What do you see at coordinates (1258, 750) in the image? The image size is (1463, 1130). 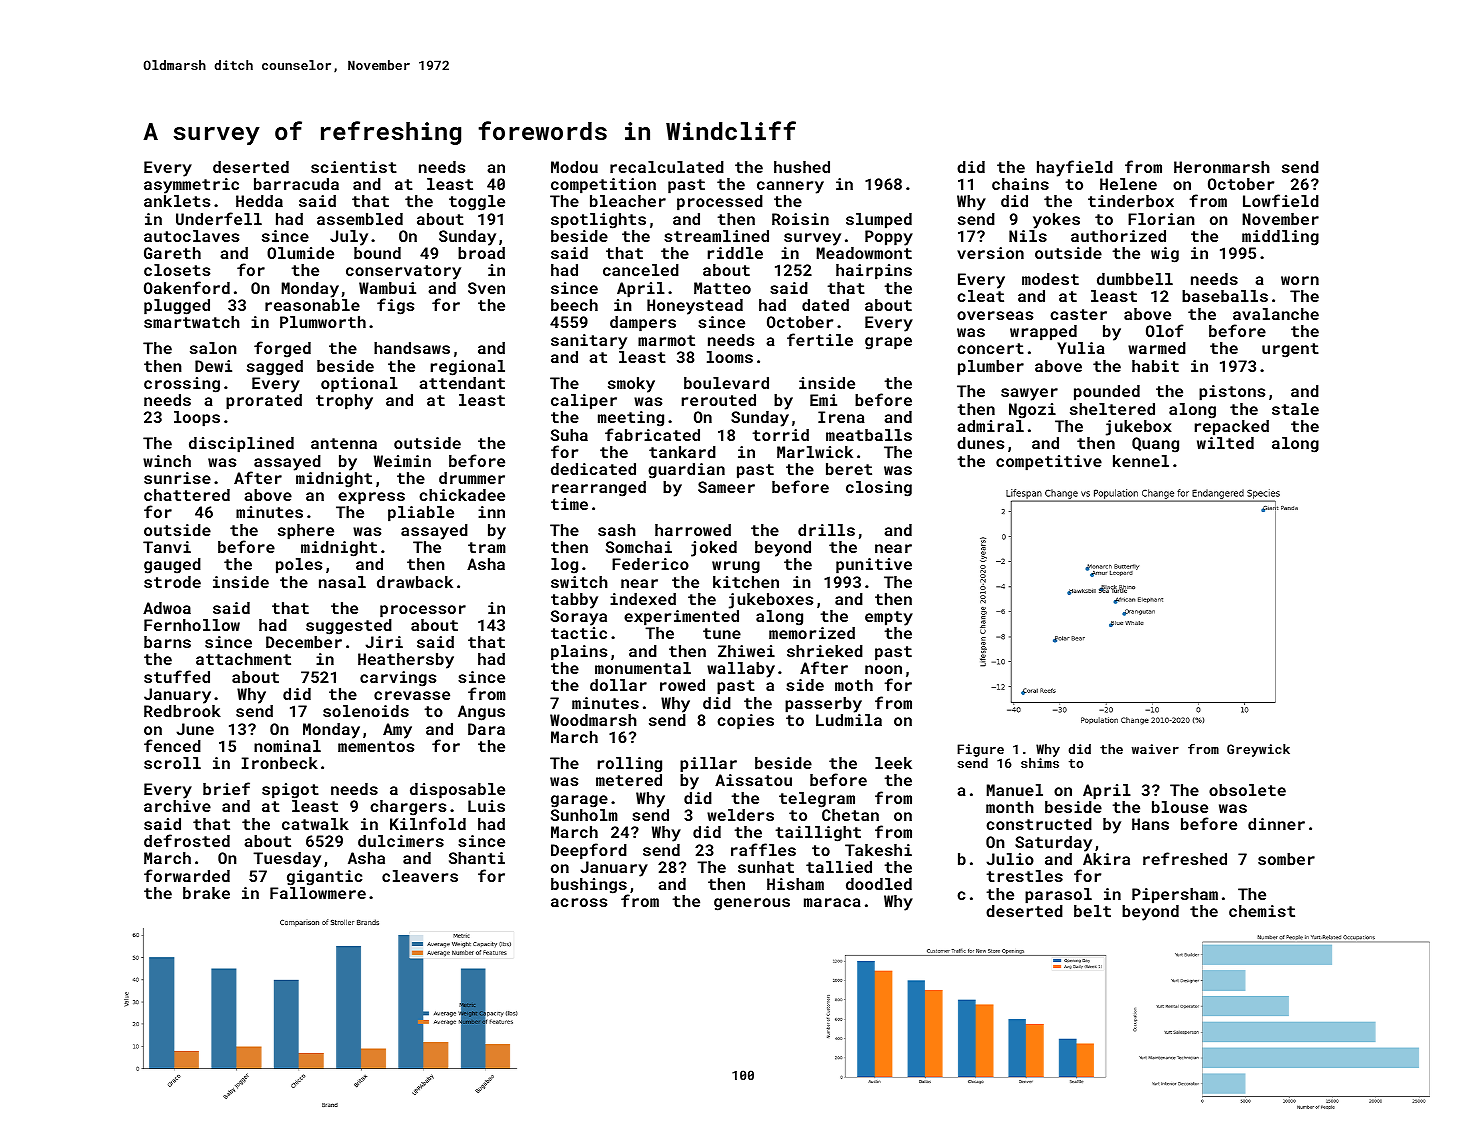 I see `Greywick` at bounding box center [1258, 750].
